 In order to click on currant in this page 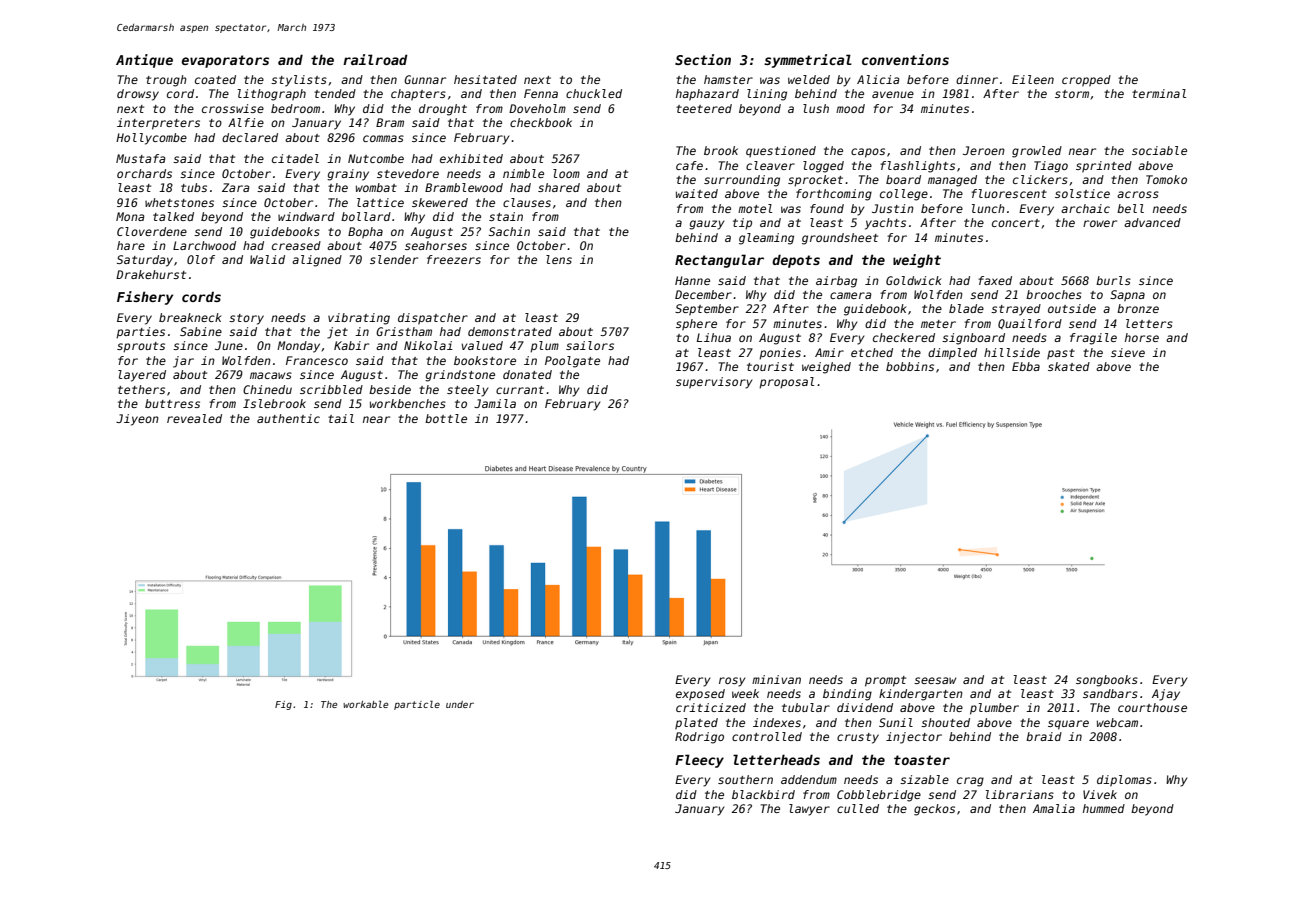, I will do `click(520, 390)`.
